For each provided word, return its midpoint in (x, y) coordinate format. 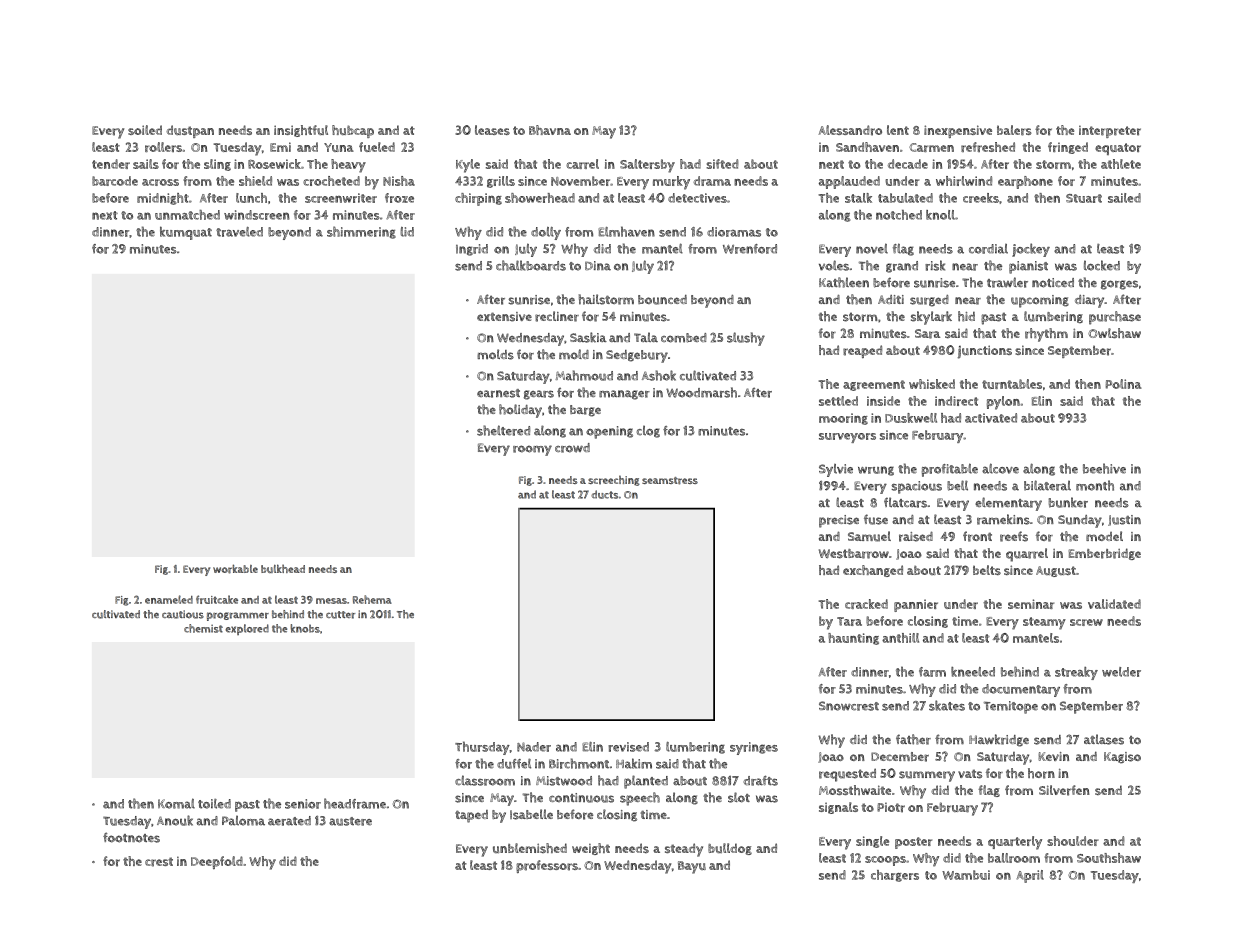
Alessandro (850, 130)
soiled (145, 130)
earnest (498, 393)
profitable (950, 470)
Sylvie (836, 470)
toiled (214, 804)
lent (898, 130)
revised (628, 747)
